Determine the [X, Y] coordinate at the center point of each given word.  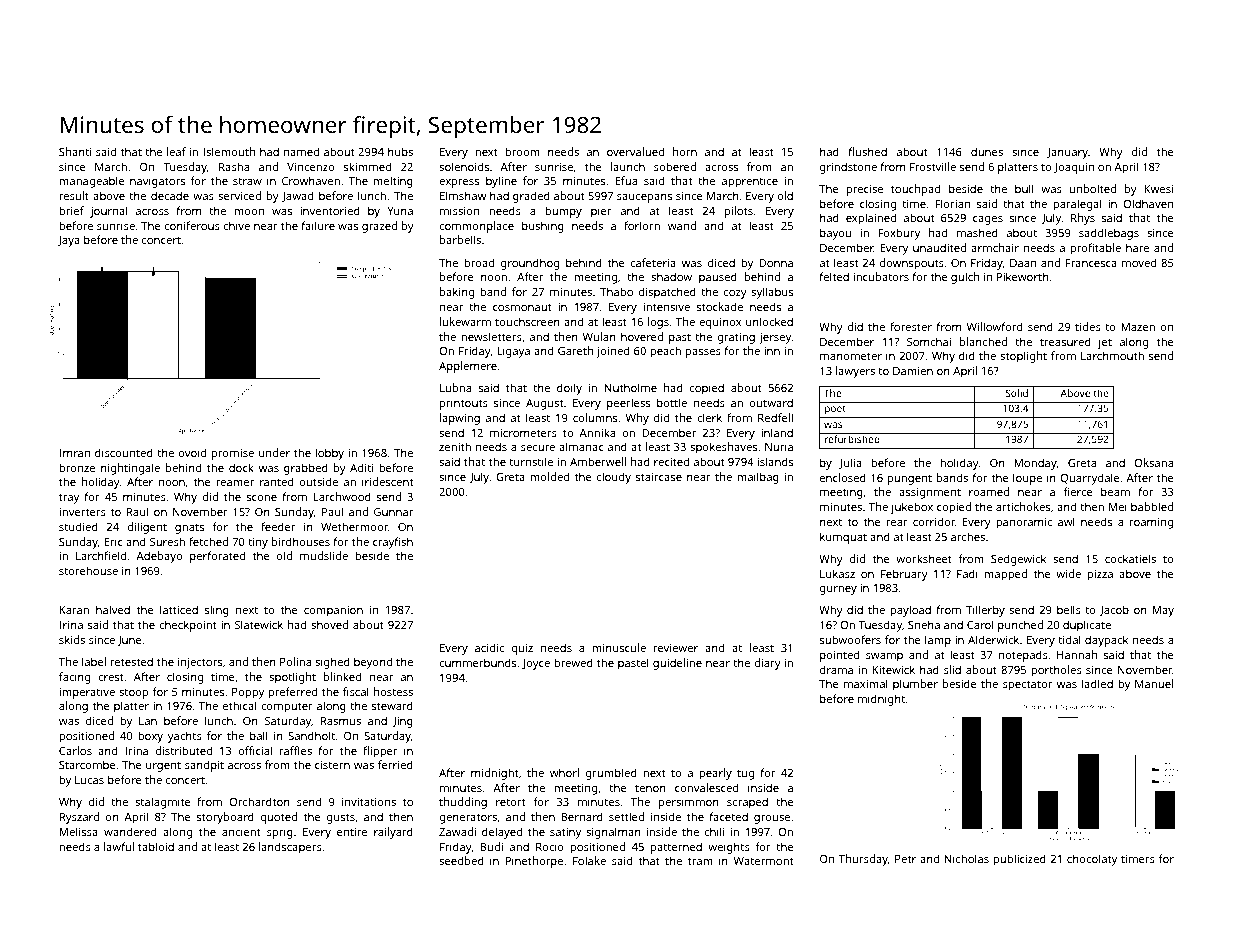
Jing [402, 722]
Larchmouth [1112, 355]
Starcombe [87, 764]
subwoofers [850, 639]
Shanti [75, 151]
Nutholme [631, 387]
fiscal [356, 691]
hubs [400, 151]
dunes [987, 151]
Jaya [69, 241]
